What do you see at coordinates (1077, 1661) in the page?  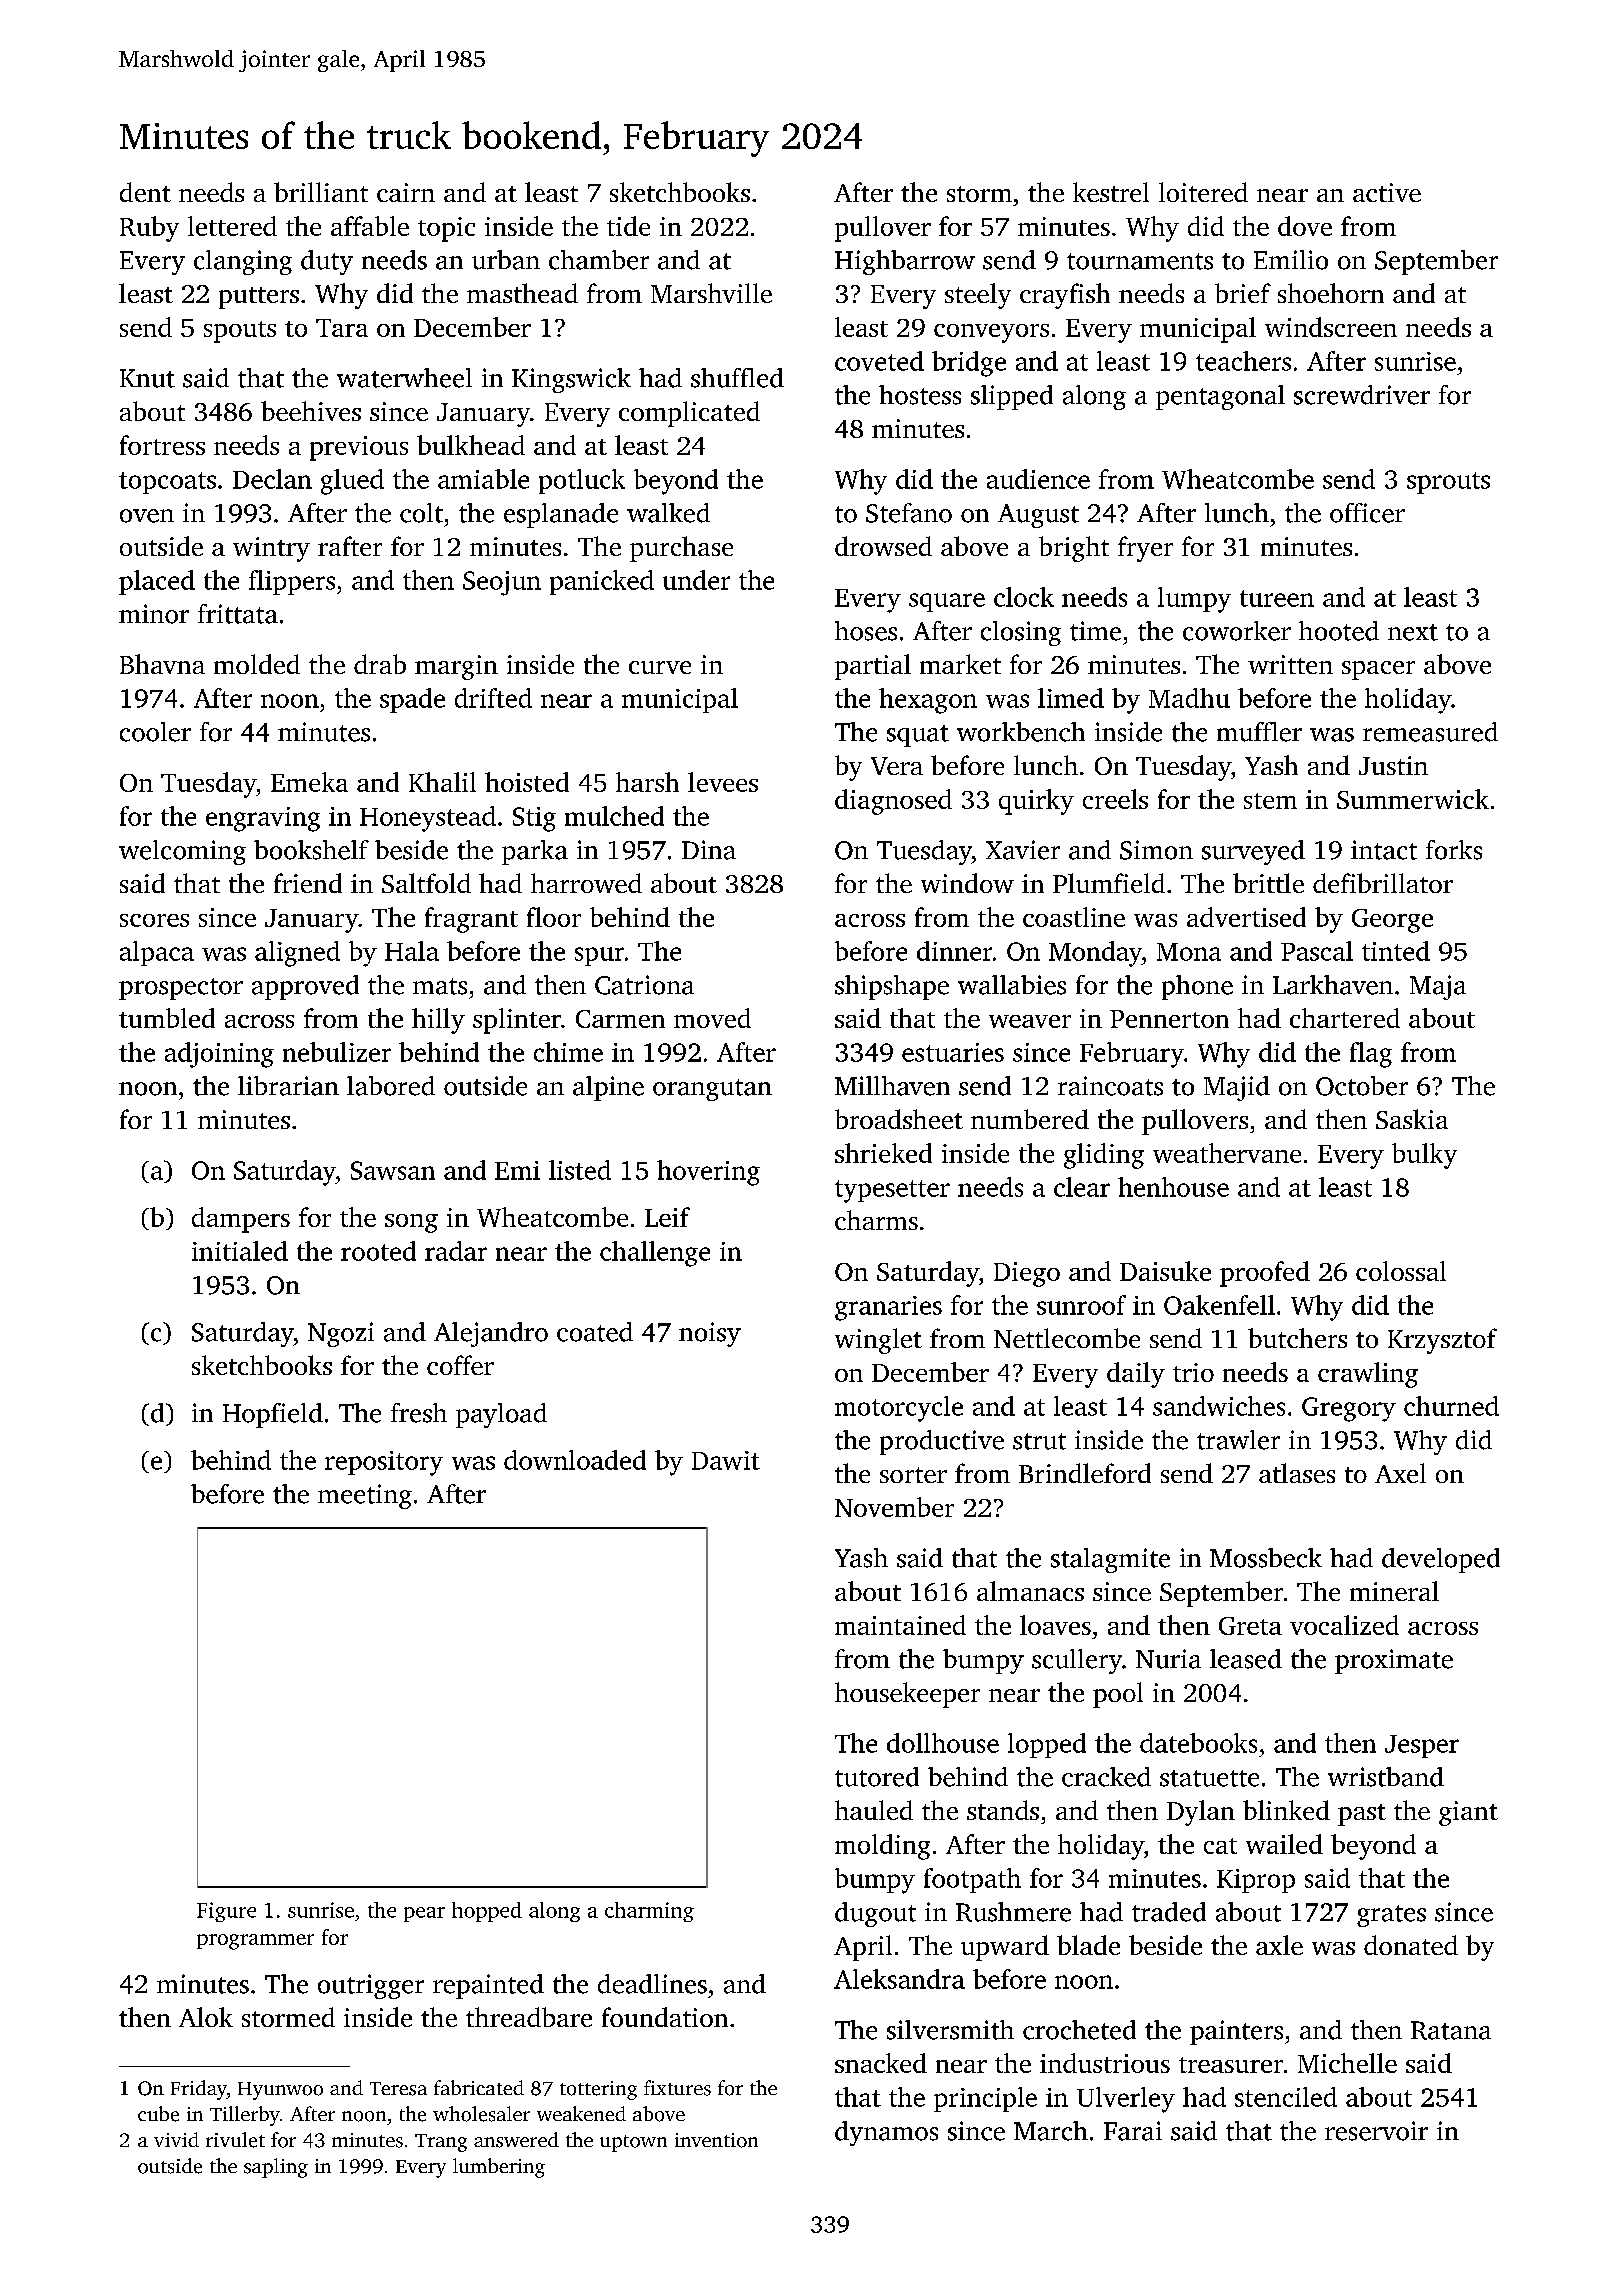 I see `scullery` at bounding box center [1077, 1661].
